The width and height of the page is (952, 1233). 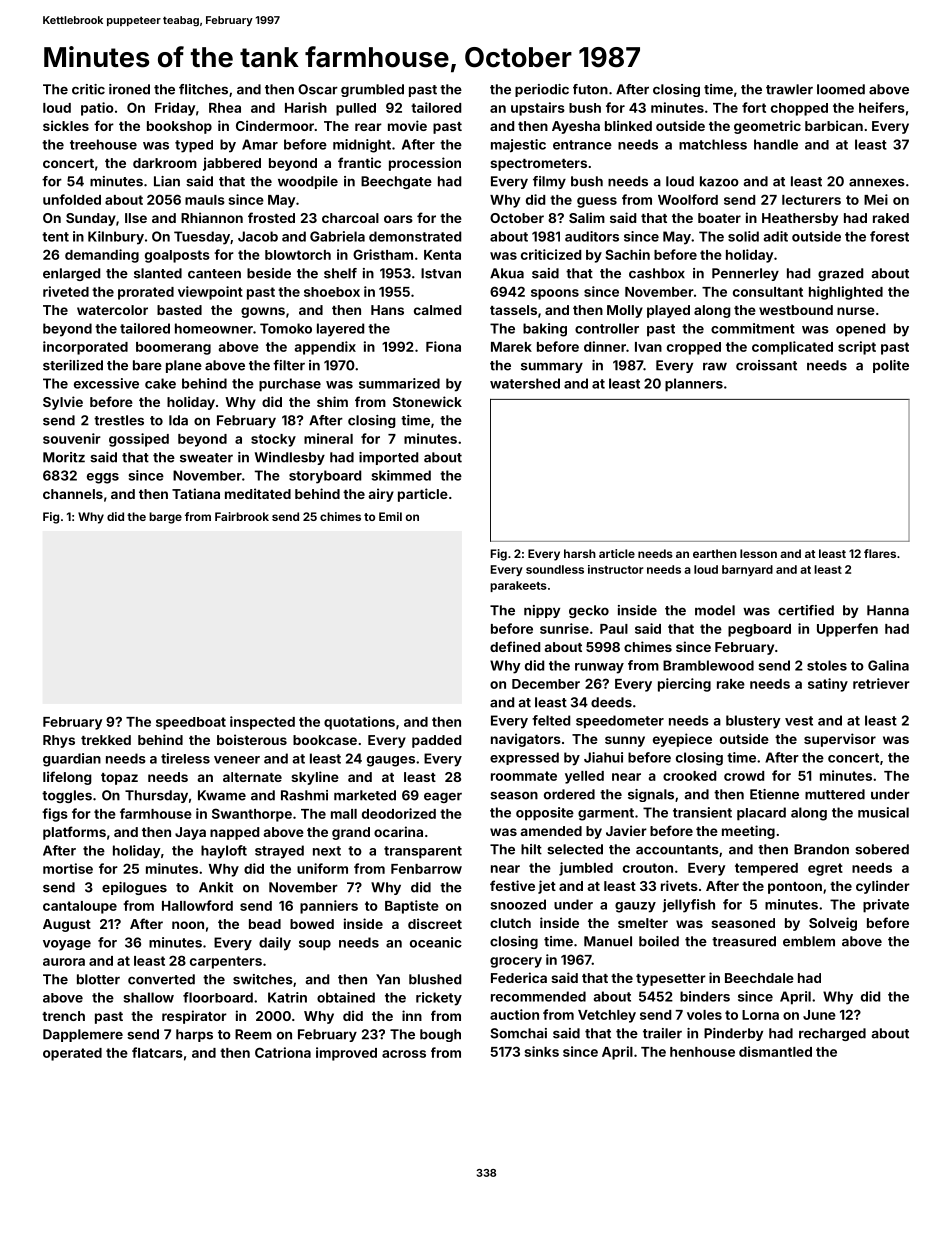 What do you see at coordinates (620, 722) in the page?
I see `speedometer` at bounding box center [620, 722].
